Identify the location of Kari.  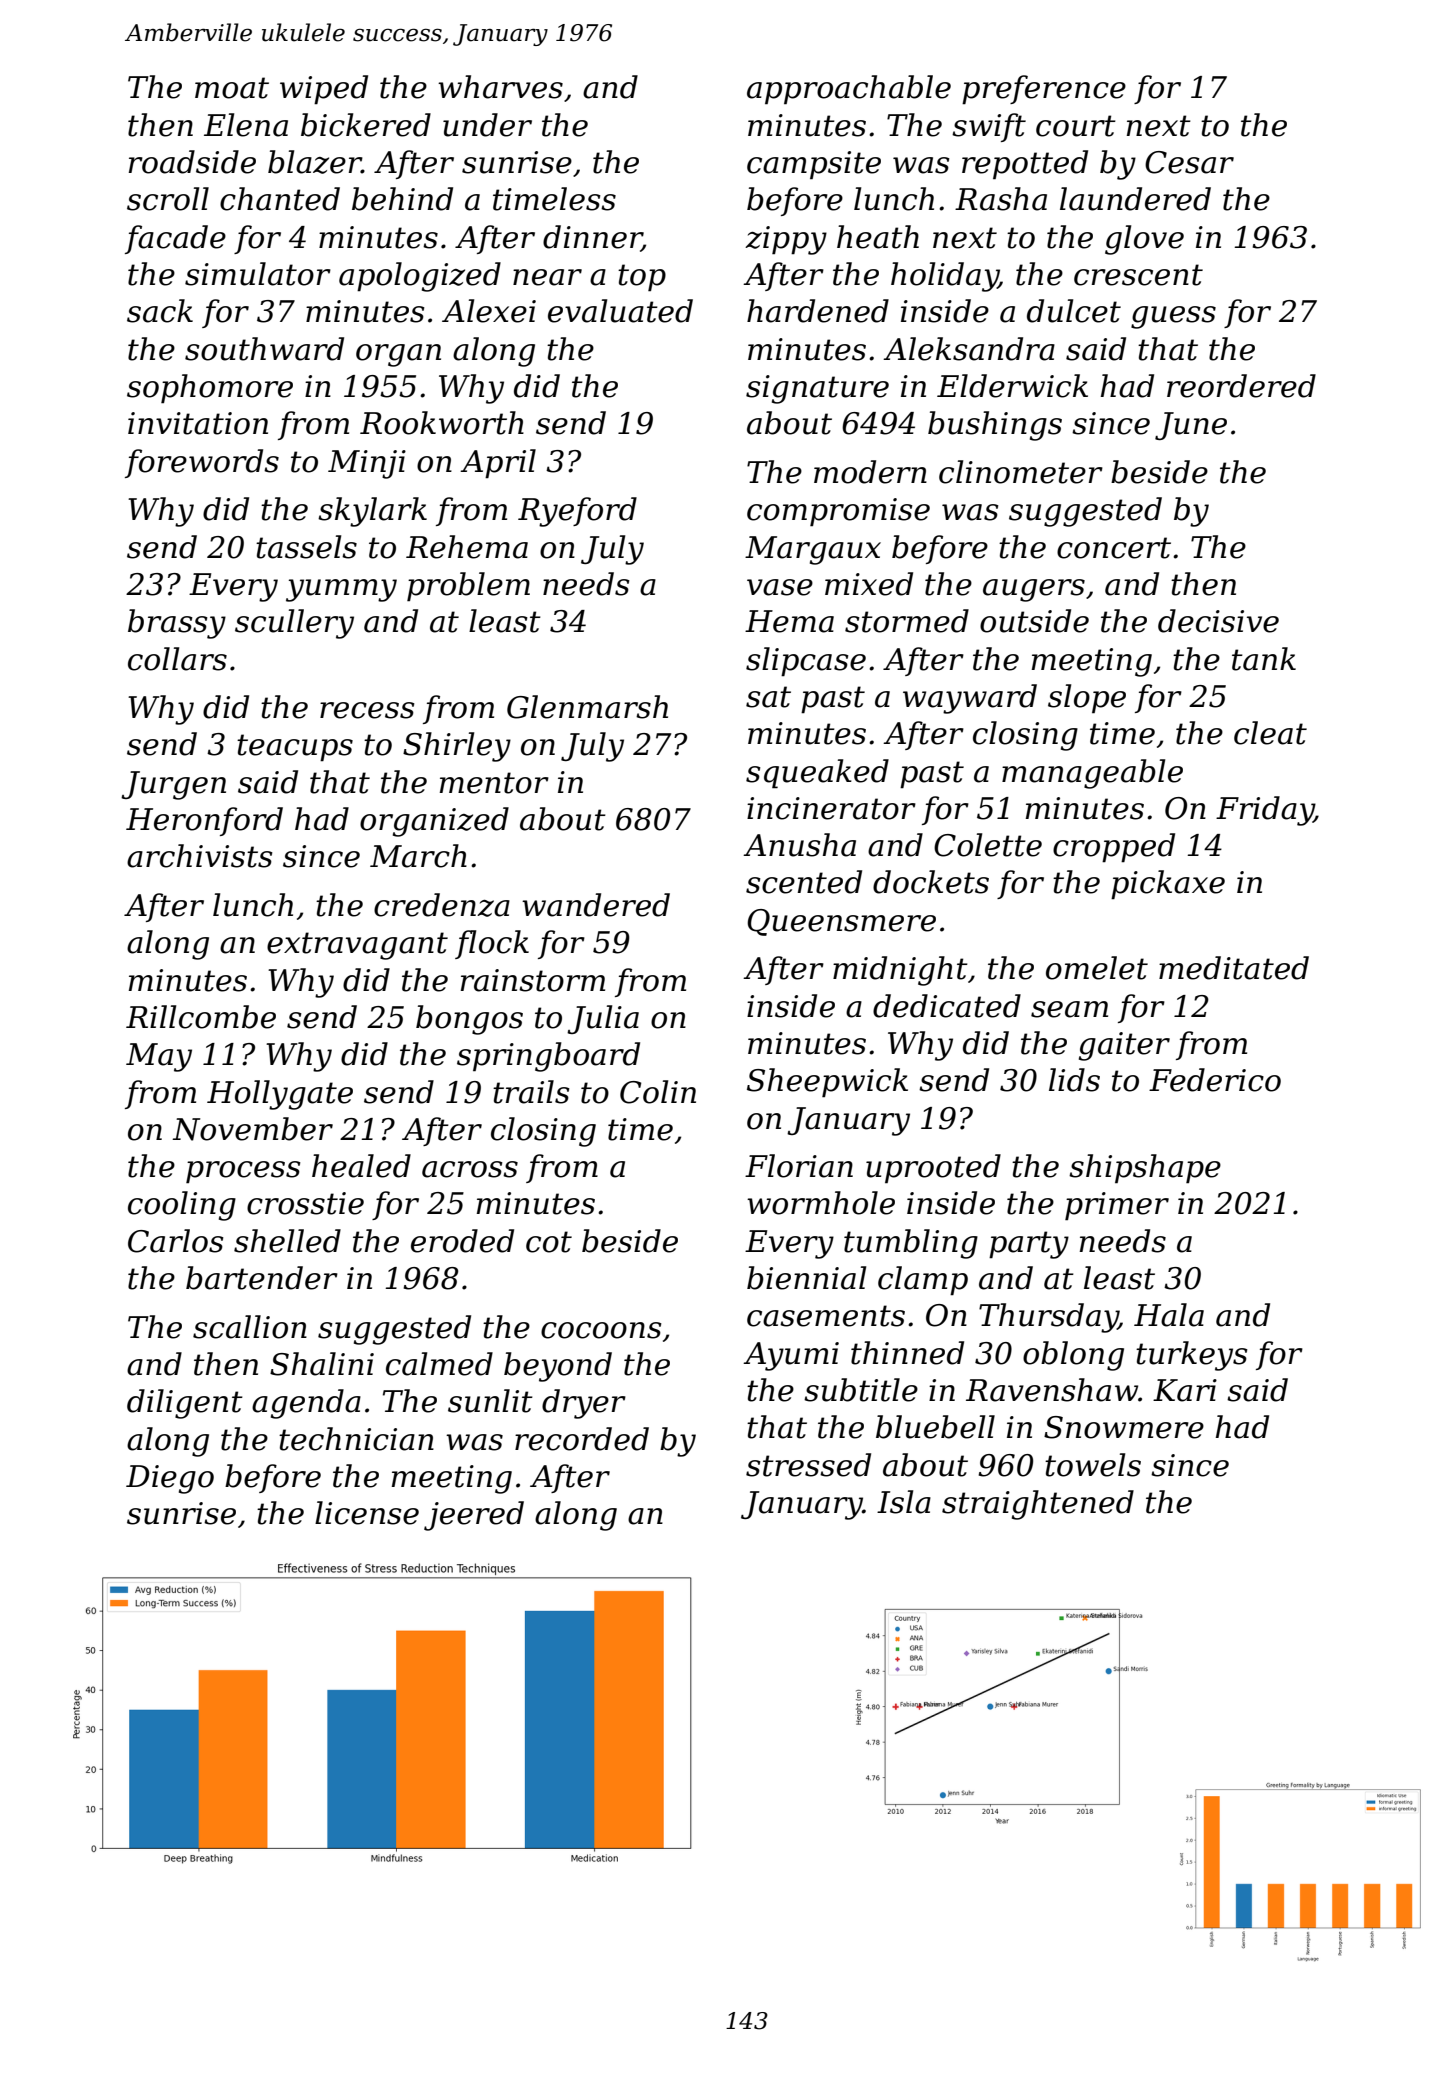
(1185, 1390).
